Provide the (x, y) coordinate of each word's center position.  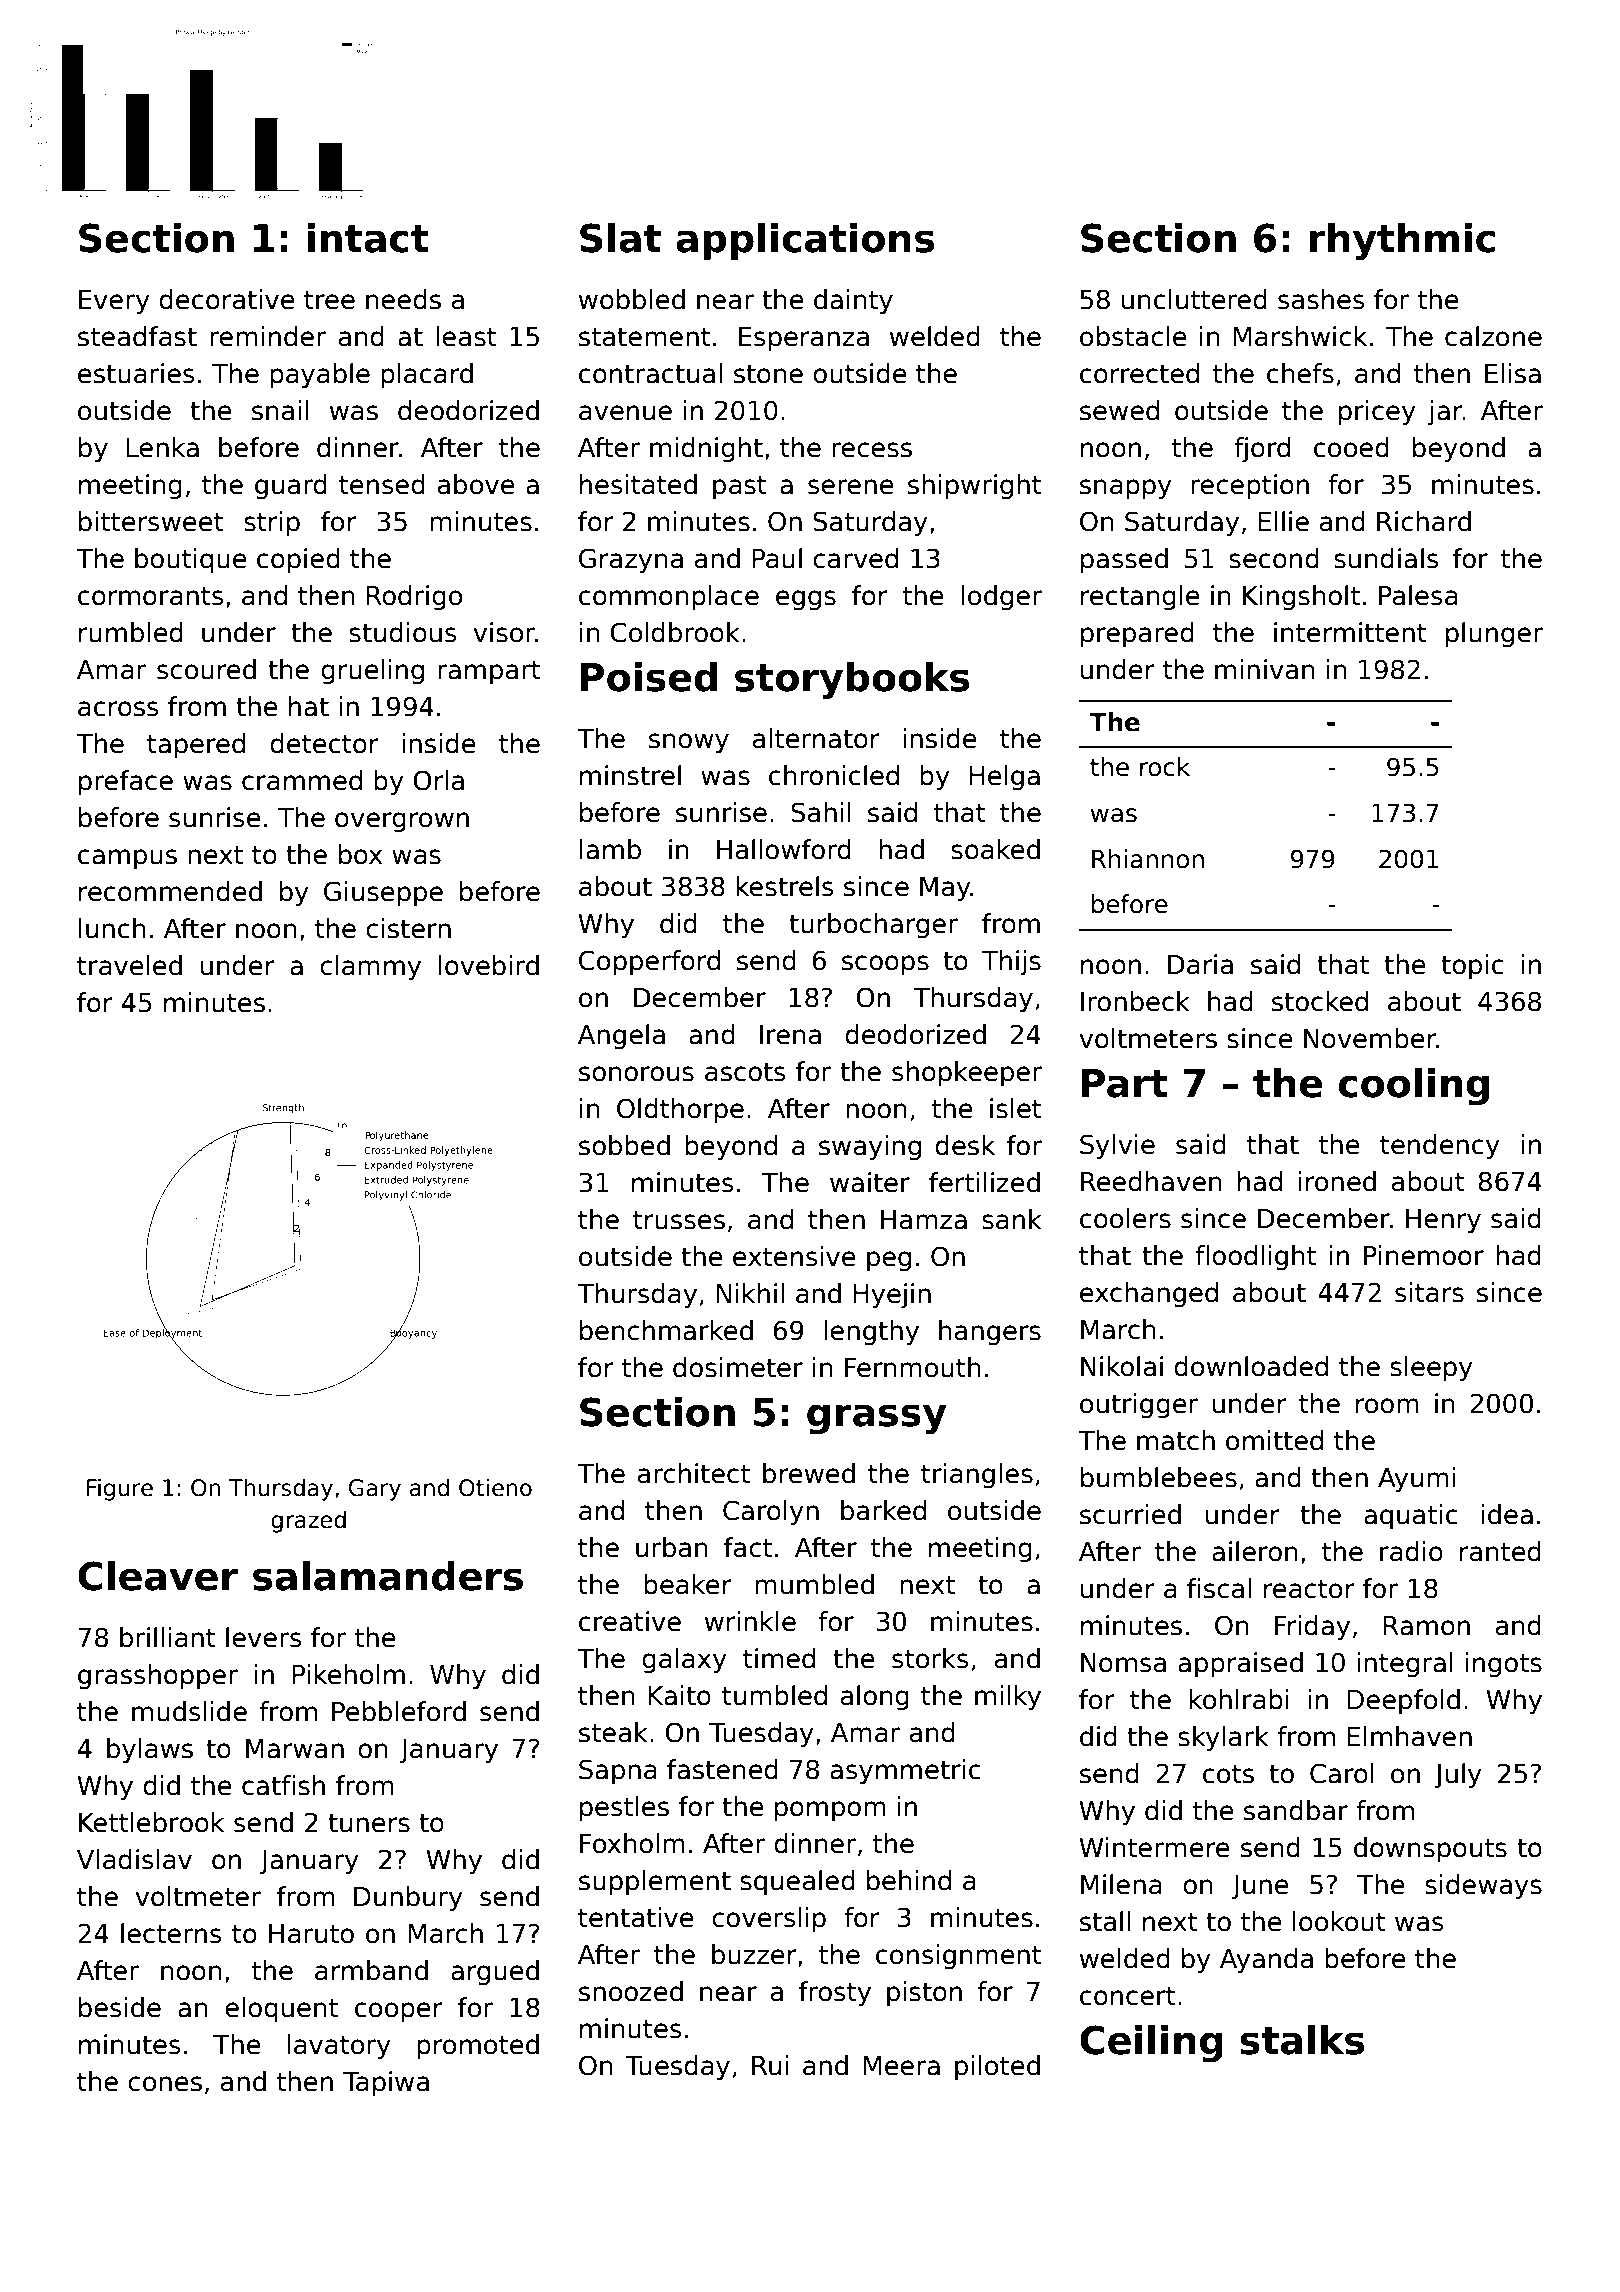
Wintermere (1154, 1847)
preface (126, 783)
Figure (120, 1489)
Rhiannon (1148, 859)
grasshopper (158, 1677)
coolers (1125, 1218)
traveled (129, 965)
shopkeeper (967, 1074)
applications (805, 241)
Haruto (311, 1934)
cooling (1414, 1087)
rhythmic (1402, 242)
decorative (227, 299)
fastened (722, 1769)
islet (1016, 1108)
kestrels (785, 886)
